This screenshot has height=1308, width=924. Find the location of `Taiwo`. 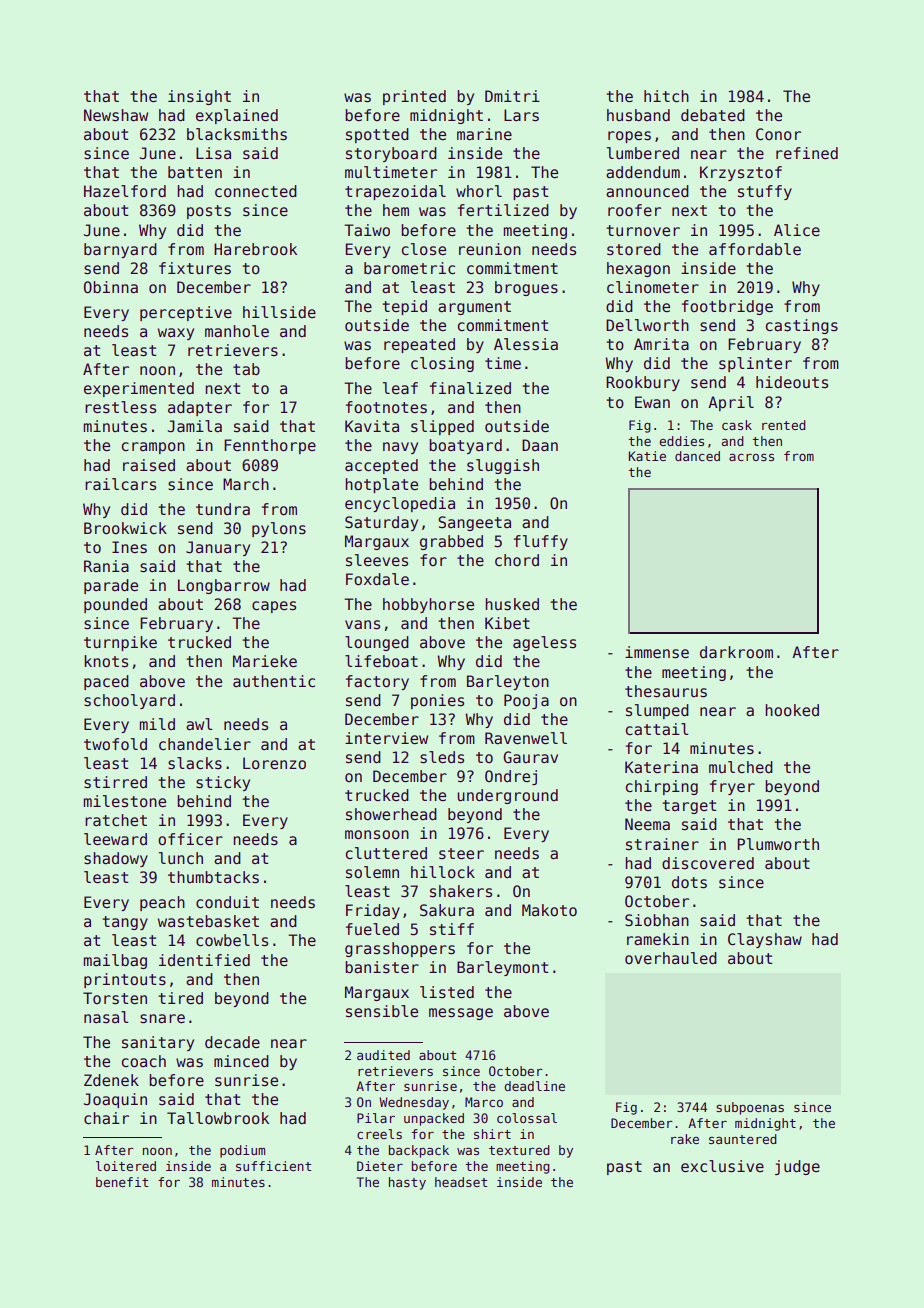

Taiwo is located at coordinates (367, 230).
